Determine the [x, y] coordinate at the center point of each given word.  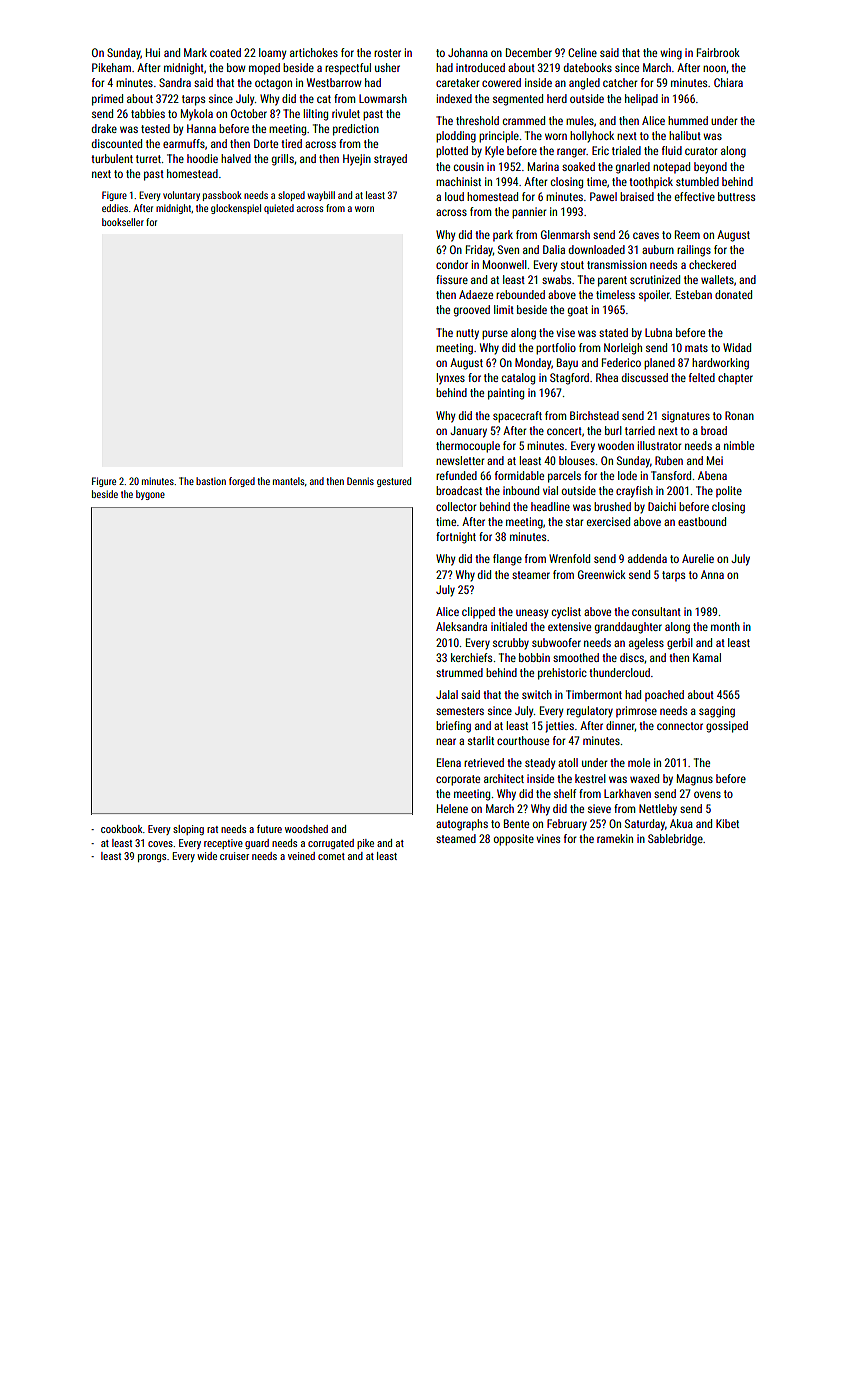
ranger [572, 153]
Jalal [447, 694]
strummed [459, 672]
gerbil [680, 644]
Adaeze [476, 294]
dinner [620, 725]
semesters [460, 711]
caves [646, 235]
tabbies [148, 113]
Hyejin [357, 160]
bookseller [123, 222]
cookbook [122, 829]
